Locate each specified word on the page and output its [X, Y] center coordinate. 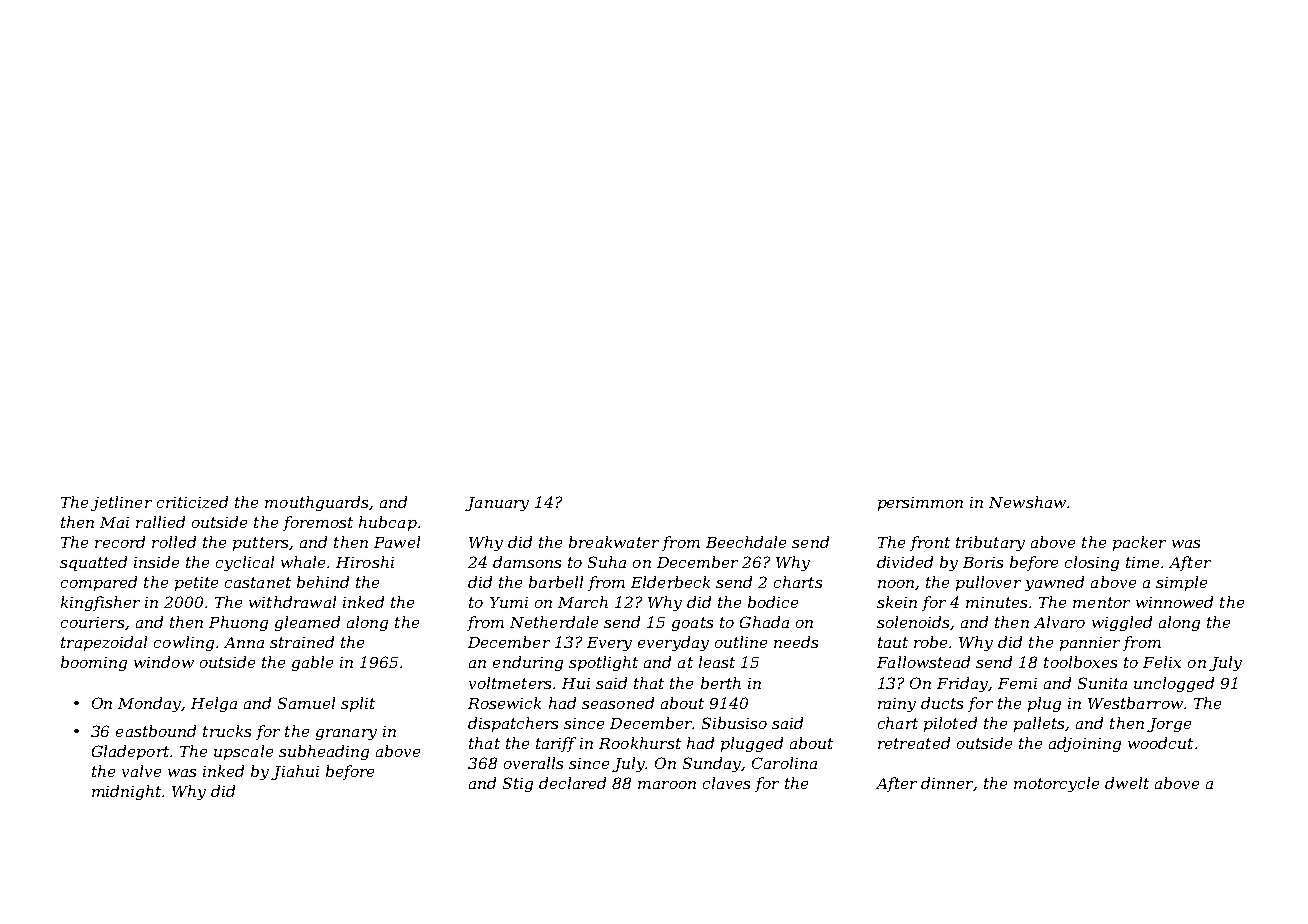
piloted [950, 724]
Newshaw [1027, 502]
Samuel [306, 703]
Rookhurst [640, 743]
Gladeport [130, 752]
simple [1181, 583]
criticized [192, 502]
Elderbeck [670, 582]
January [497, 504]
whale [303, 562]
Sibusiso [734, 723]
